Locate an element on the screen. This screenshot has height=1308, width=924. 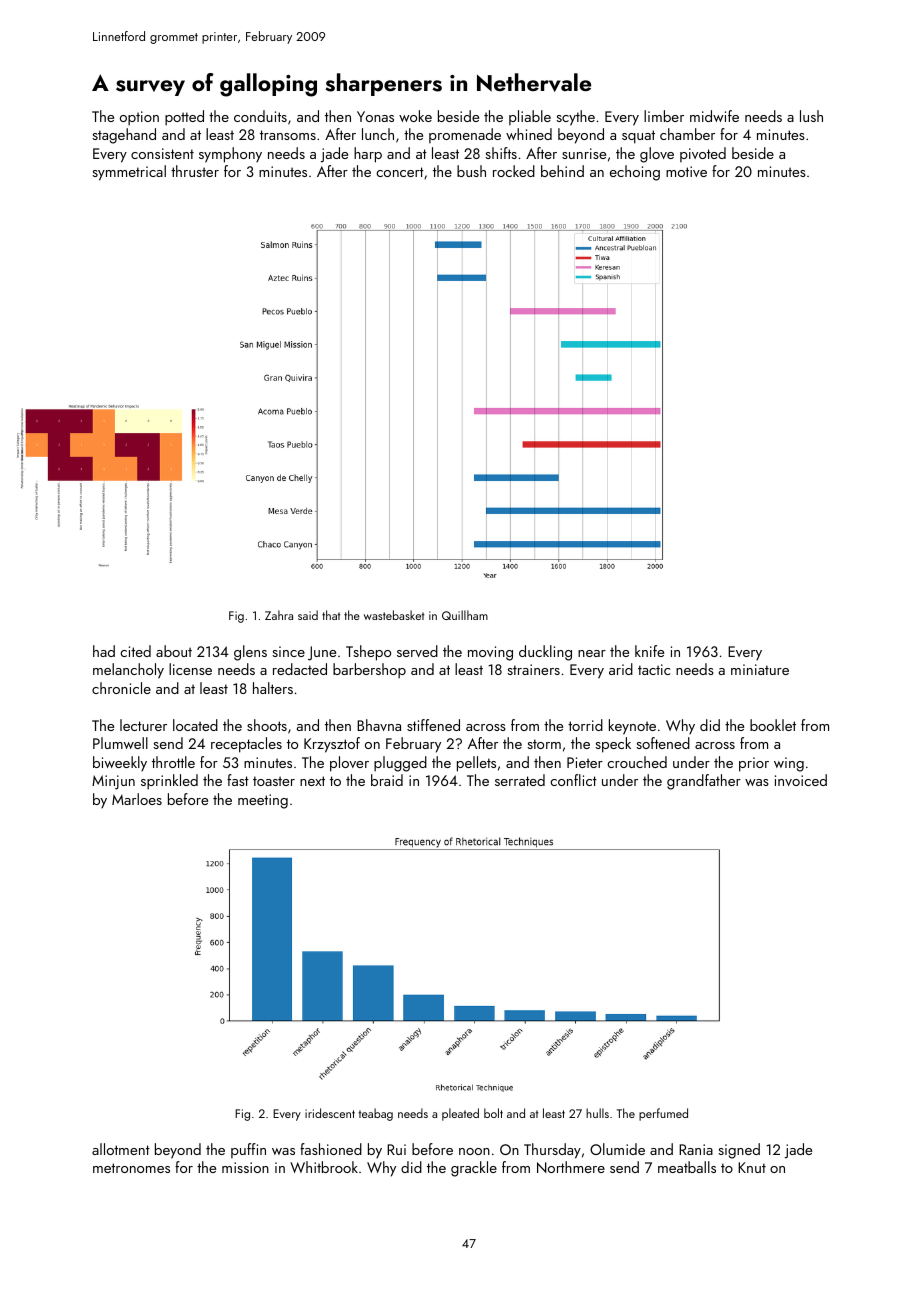
Yonas is located at coordinates (375, 116).
